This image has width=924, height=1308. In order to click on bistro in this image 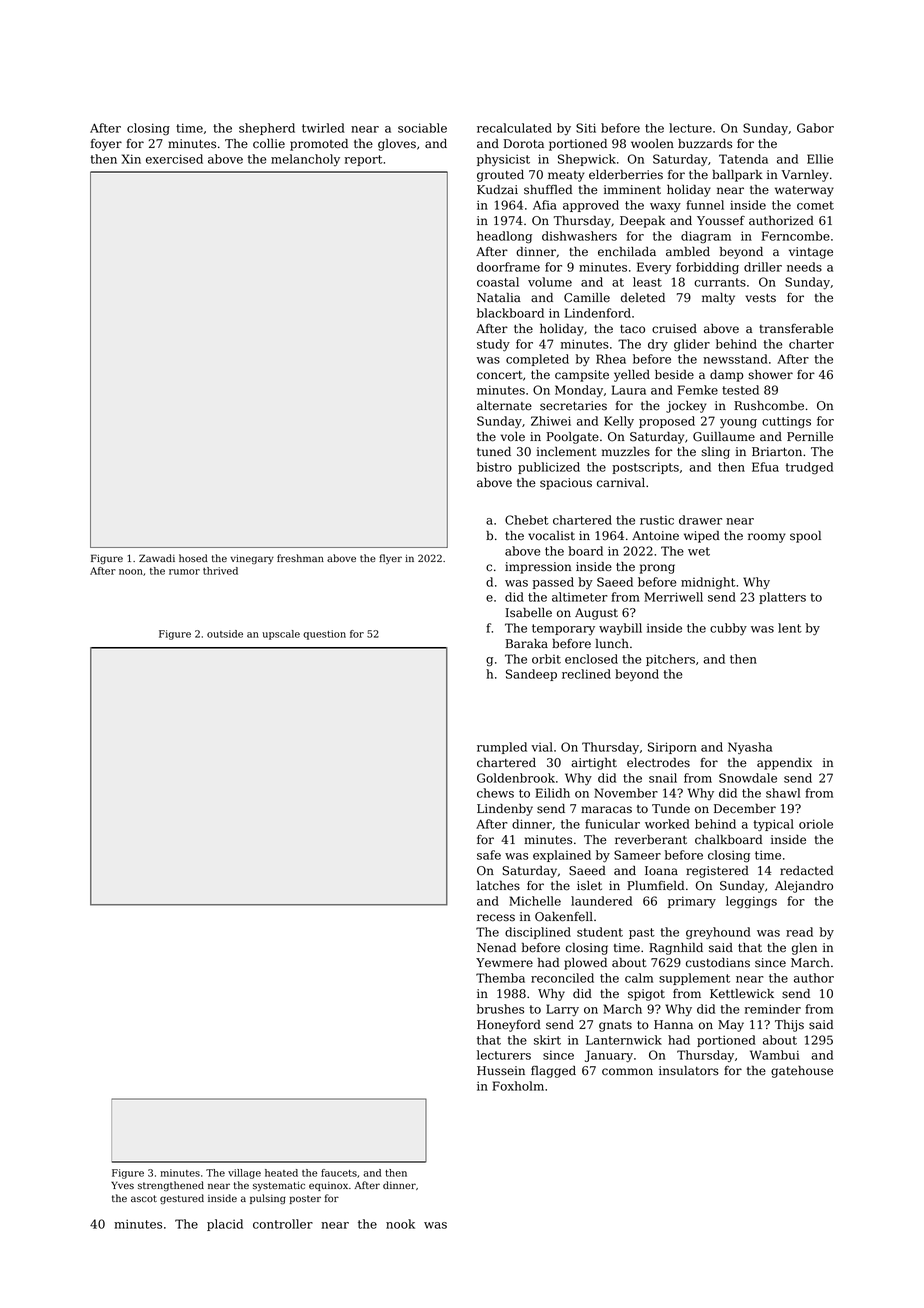, I will do `click(494, 467)`.
